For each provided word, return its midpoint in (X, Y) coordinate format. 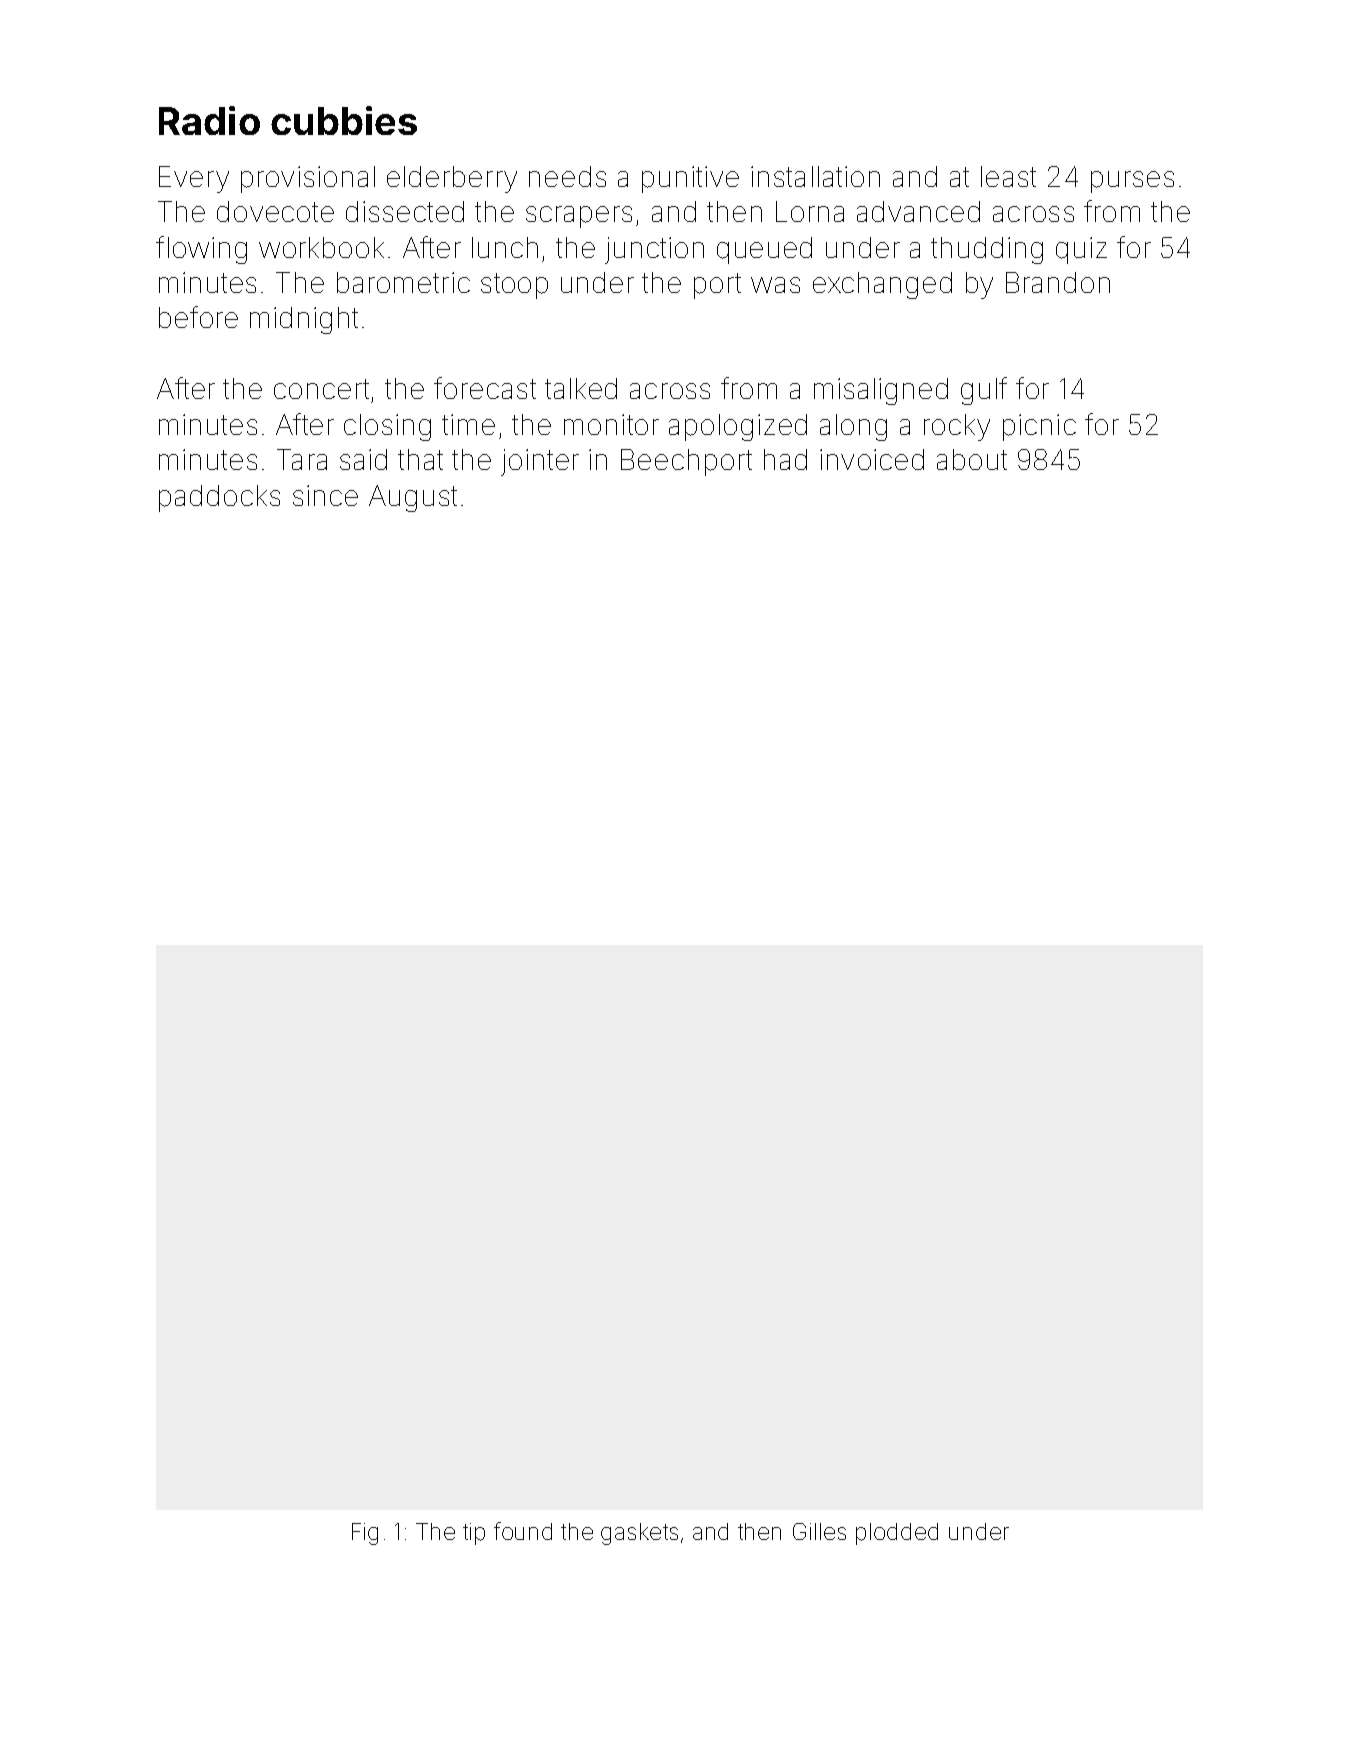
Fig (365, 1534)
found (523, 1531)
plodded (897, 1534)
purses (1132, 182)
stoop (514, 286)
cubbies (344, 120)
